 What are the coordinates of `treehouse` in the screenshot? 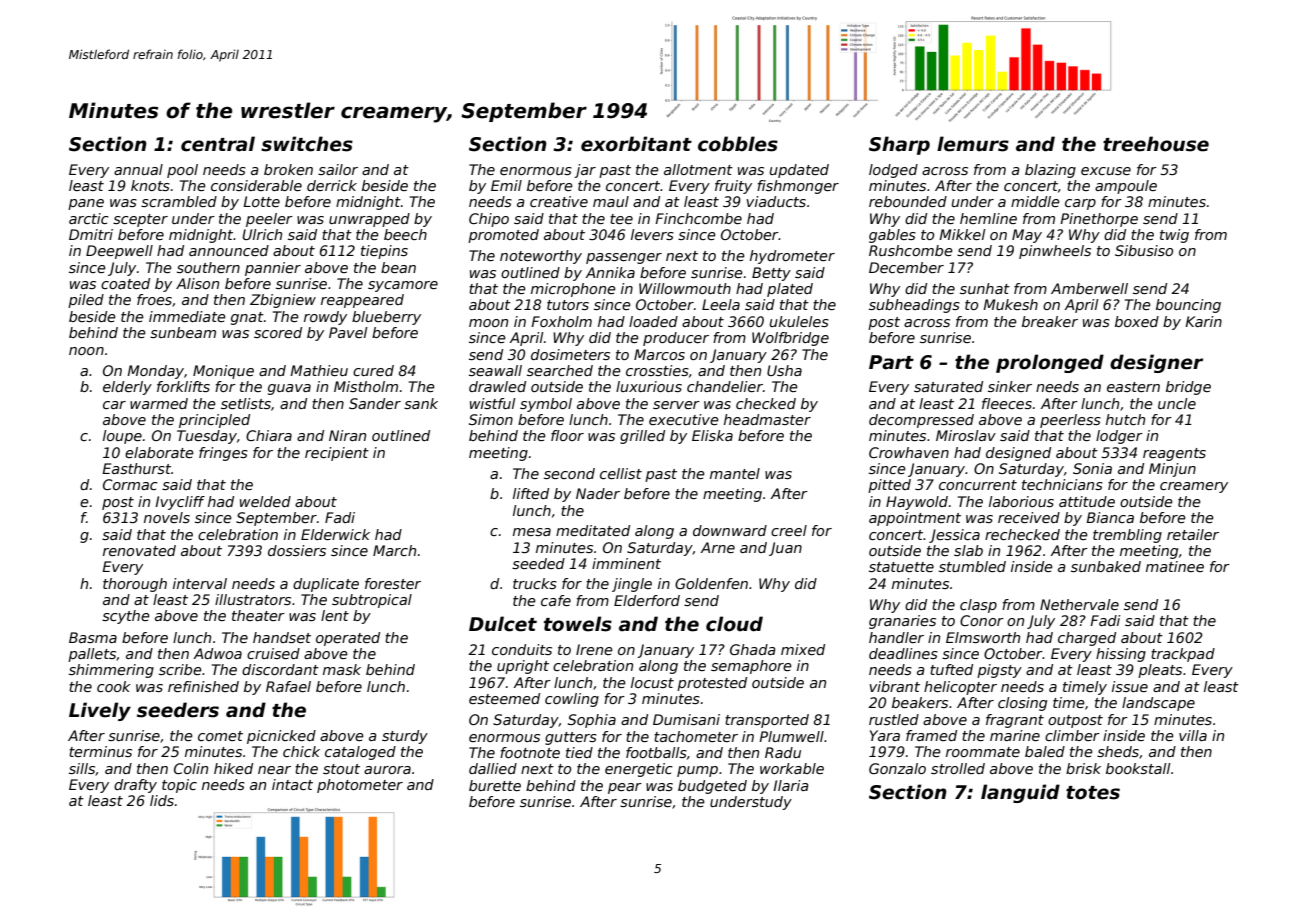 It's located at (1156, 144).
